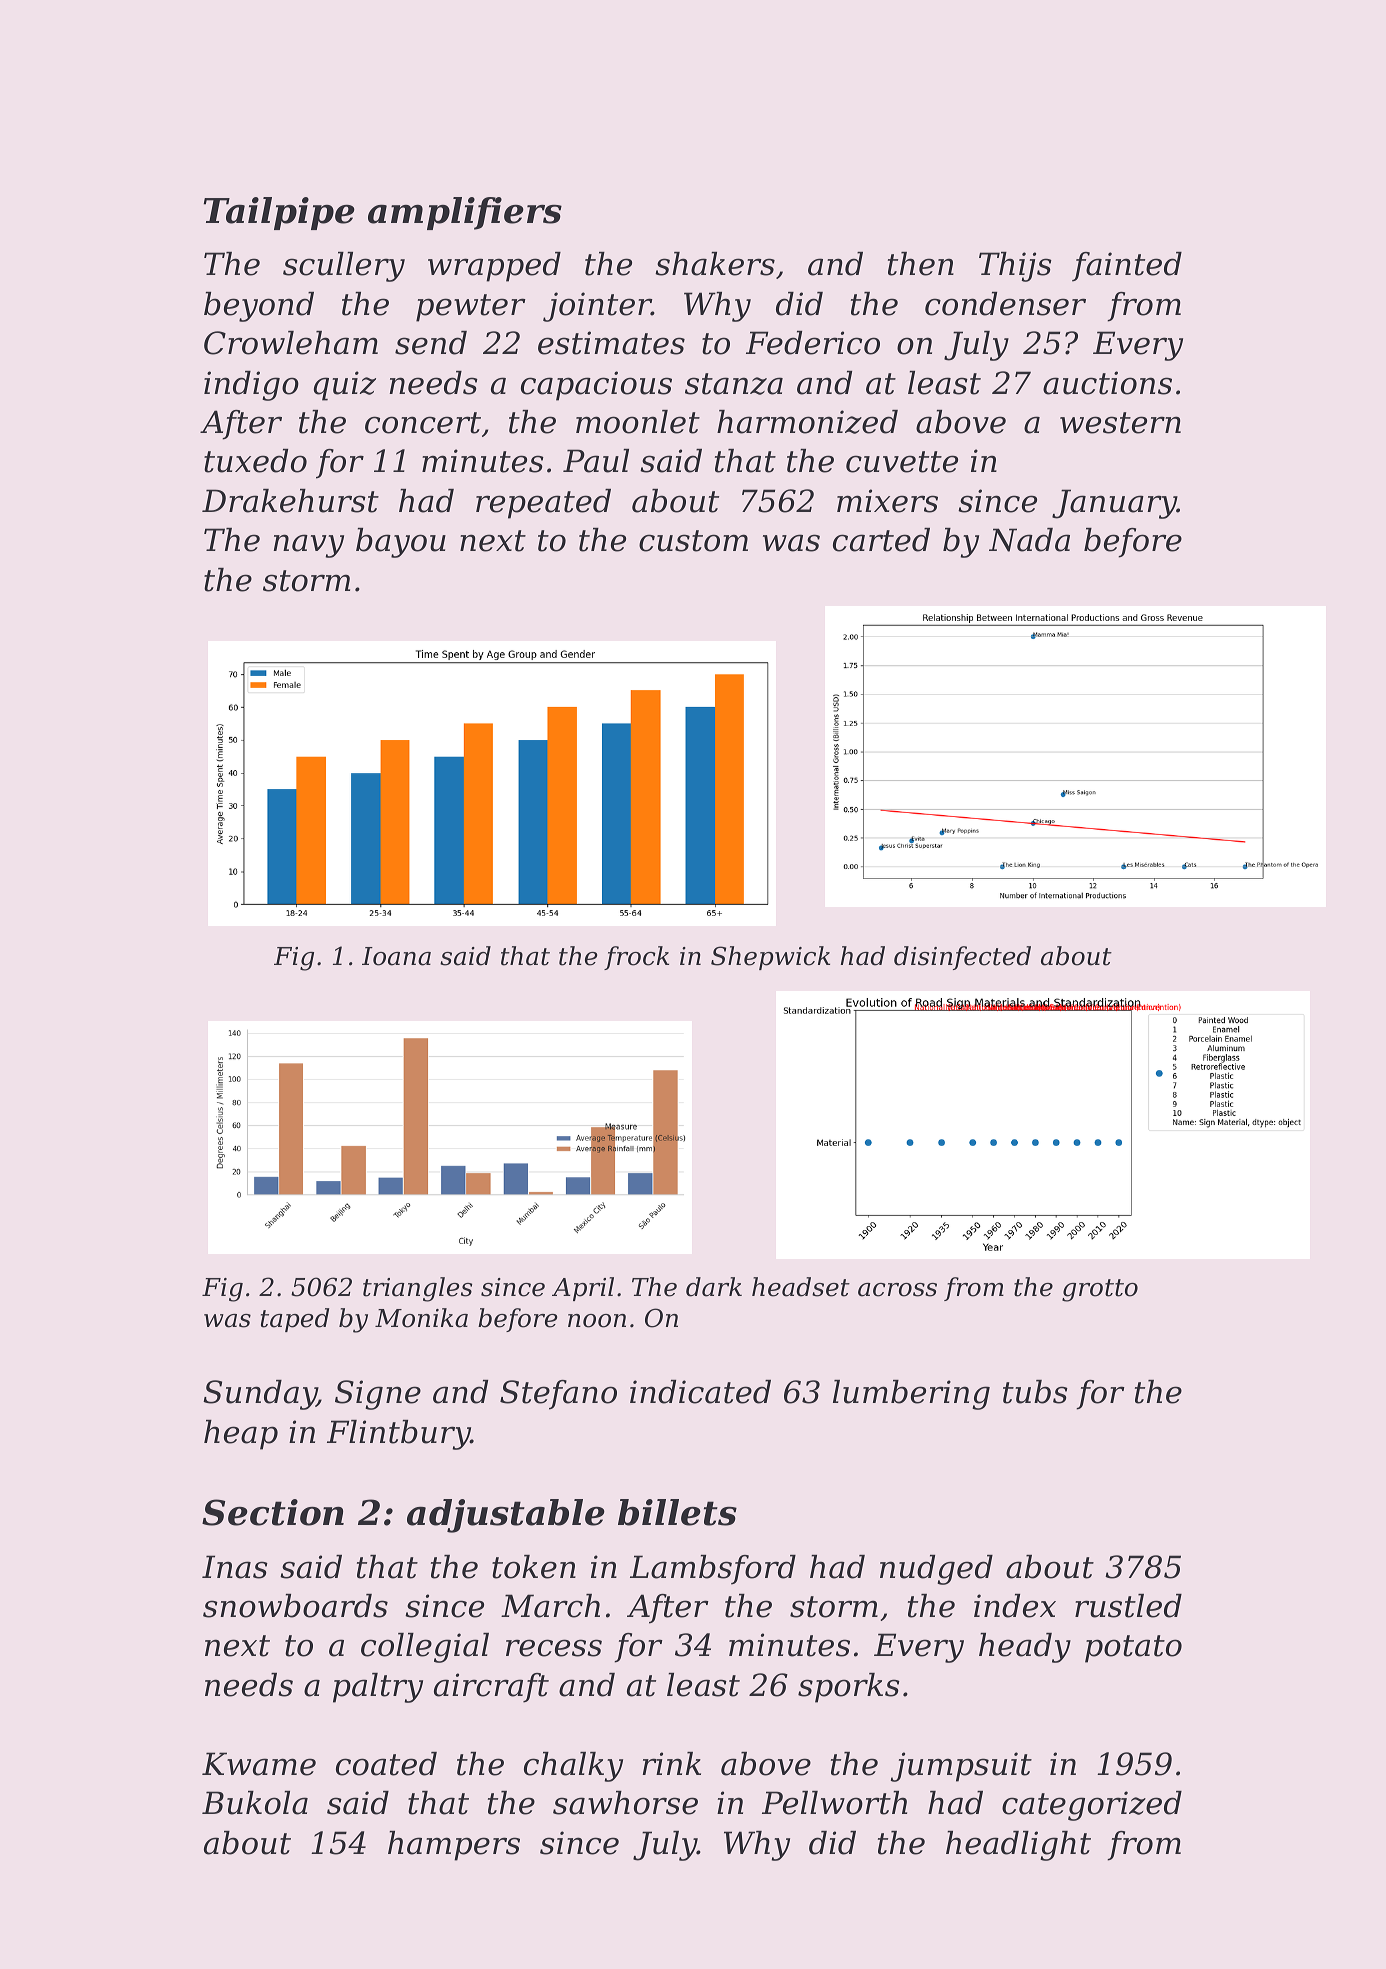  What do you see at coordinates (715, 264) in the screenshot?
I see `shakers` at bounding box center [715, 264].
